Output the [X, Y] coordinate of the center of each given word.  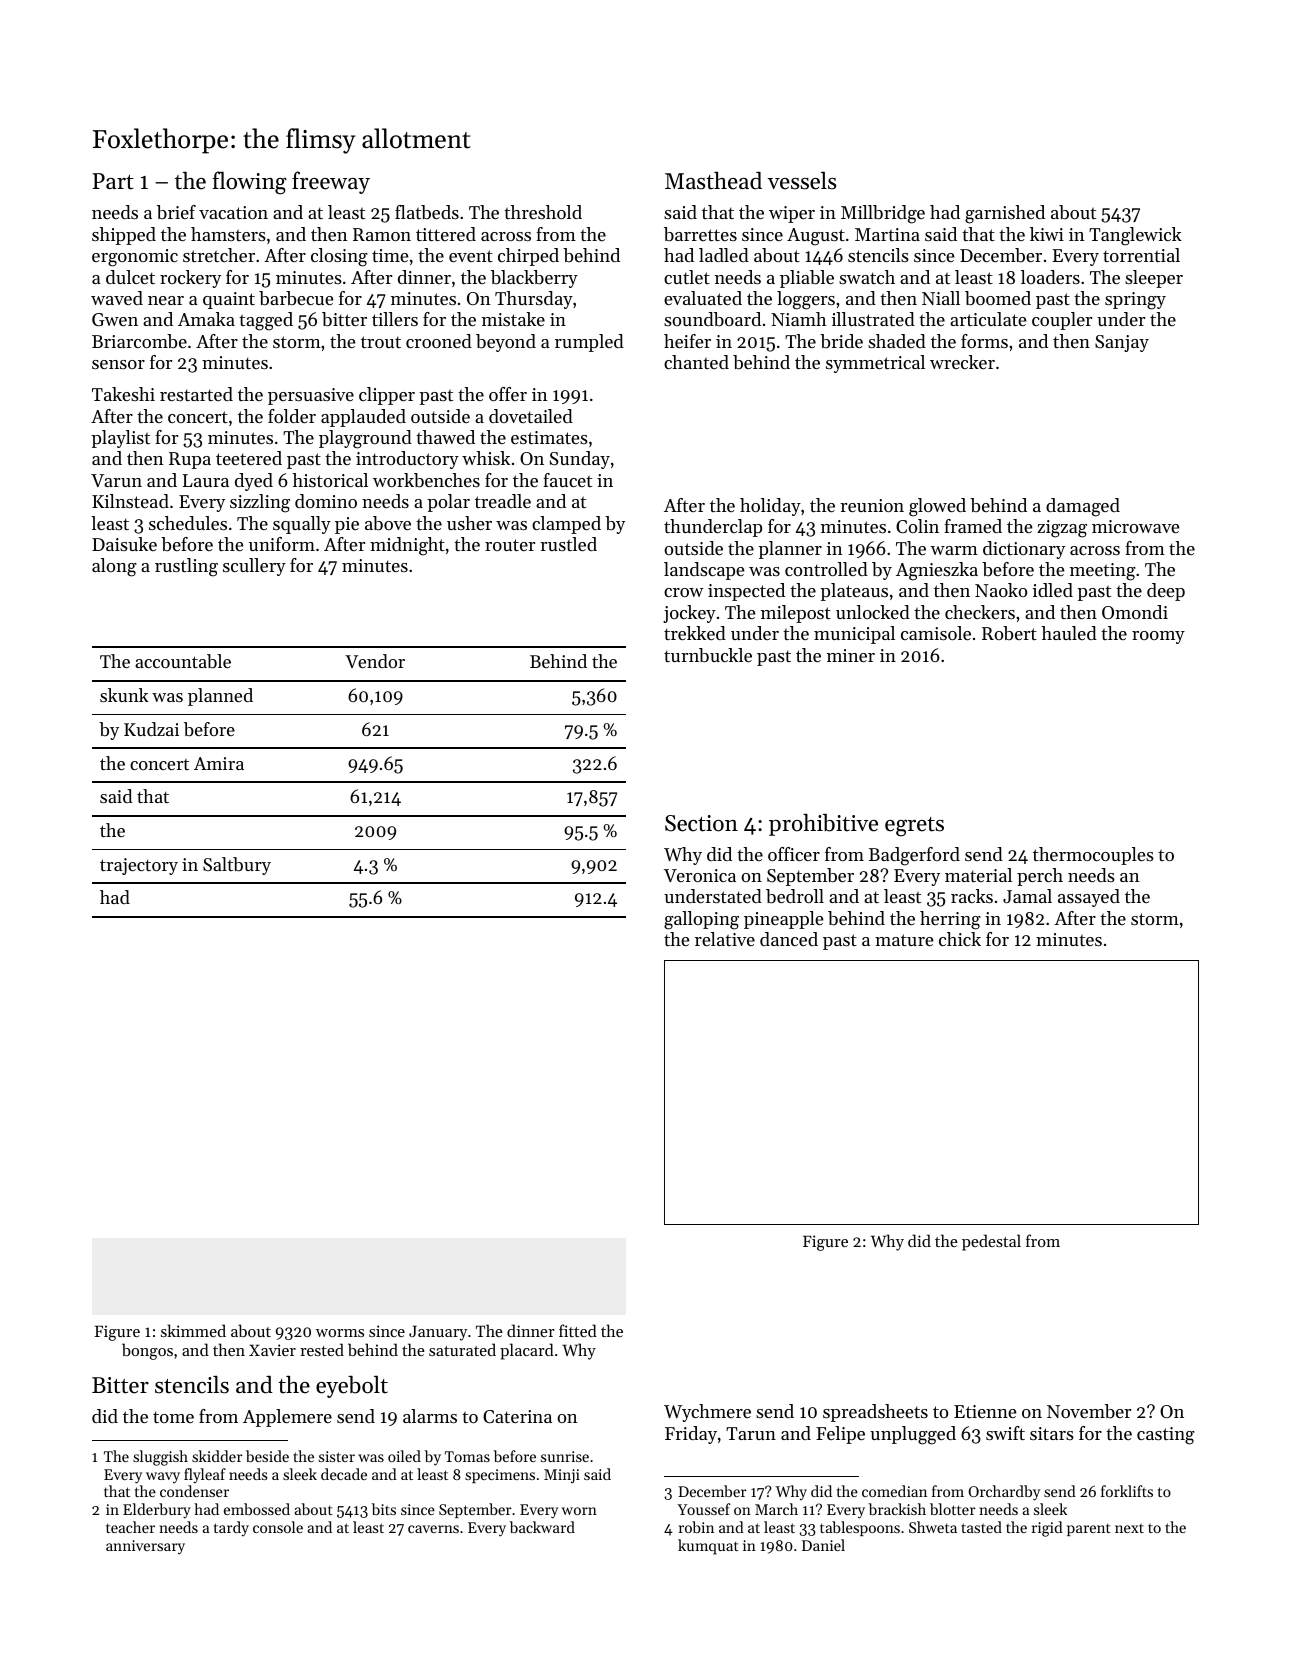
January [438, 1333]
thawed [445, 437]
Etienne [985, 1411]
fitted [578, 1330]
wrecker [962, 362]
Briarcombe [139, 341]
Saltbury [237, 866]
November [1089, 1411]
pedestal [991, 1242]
